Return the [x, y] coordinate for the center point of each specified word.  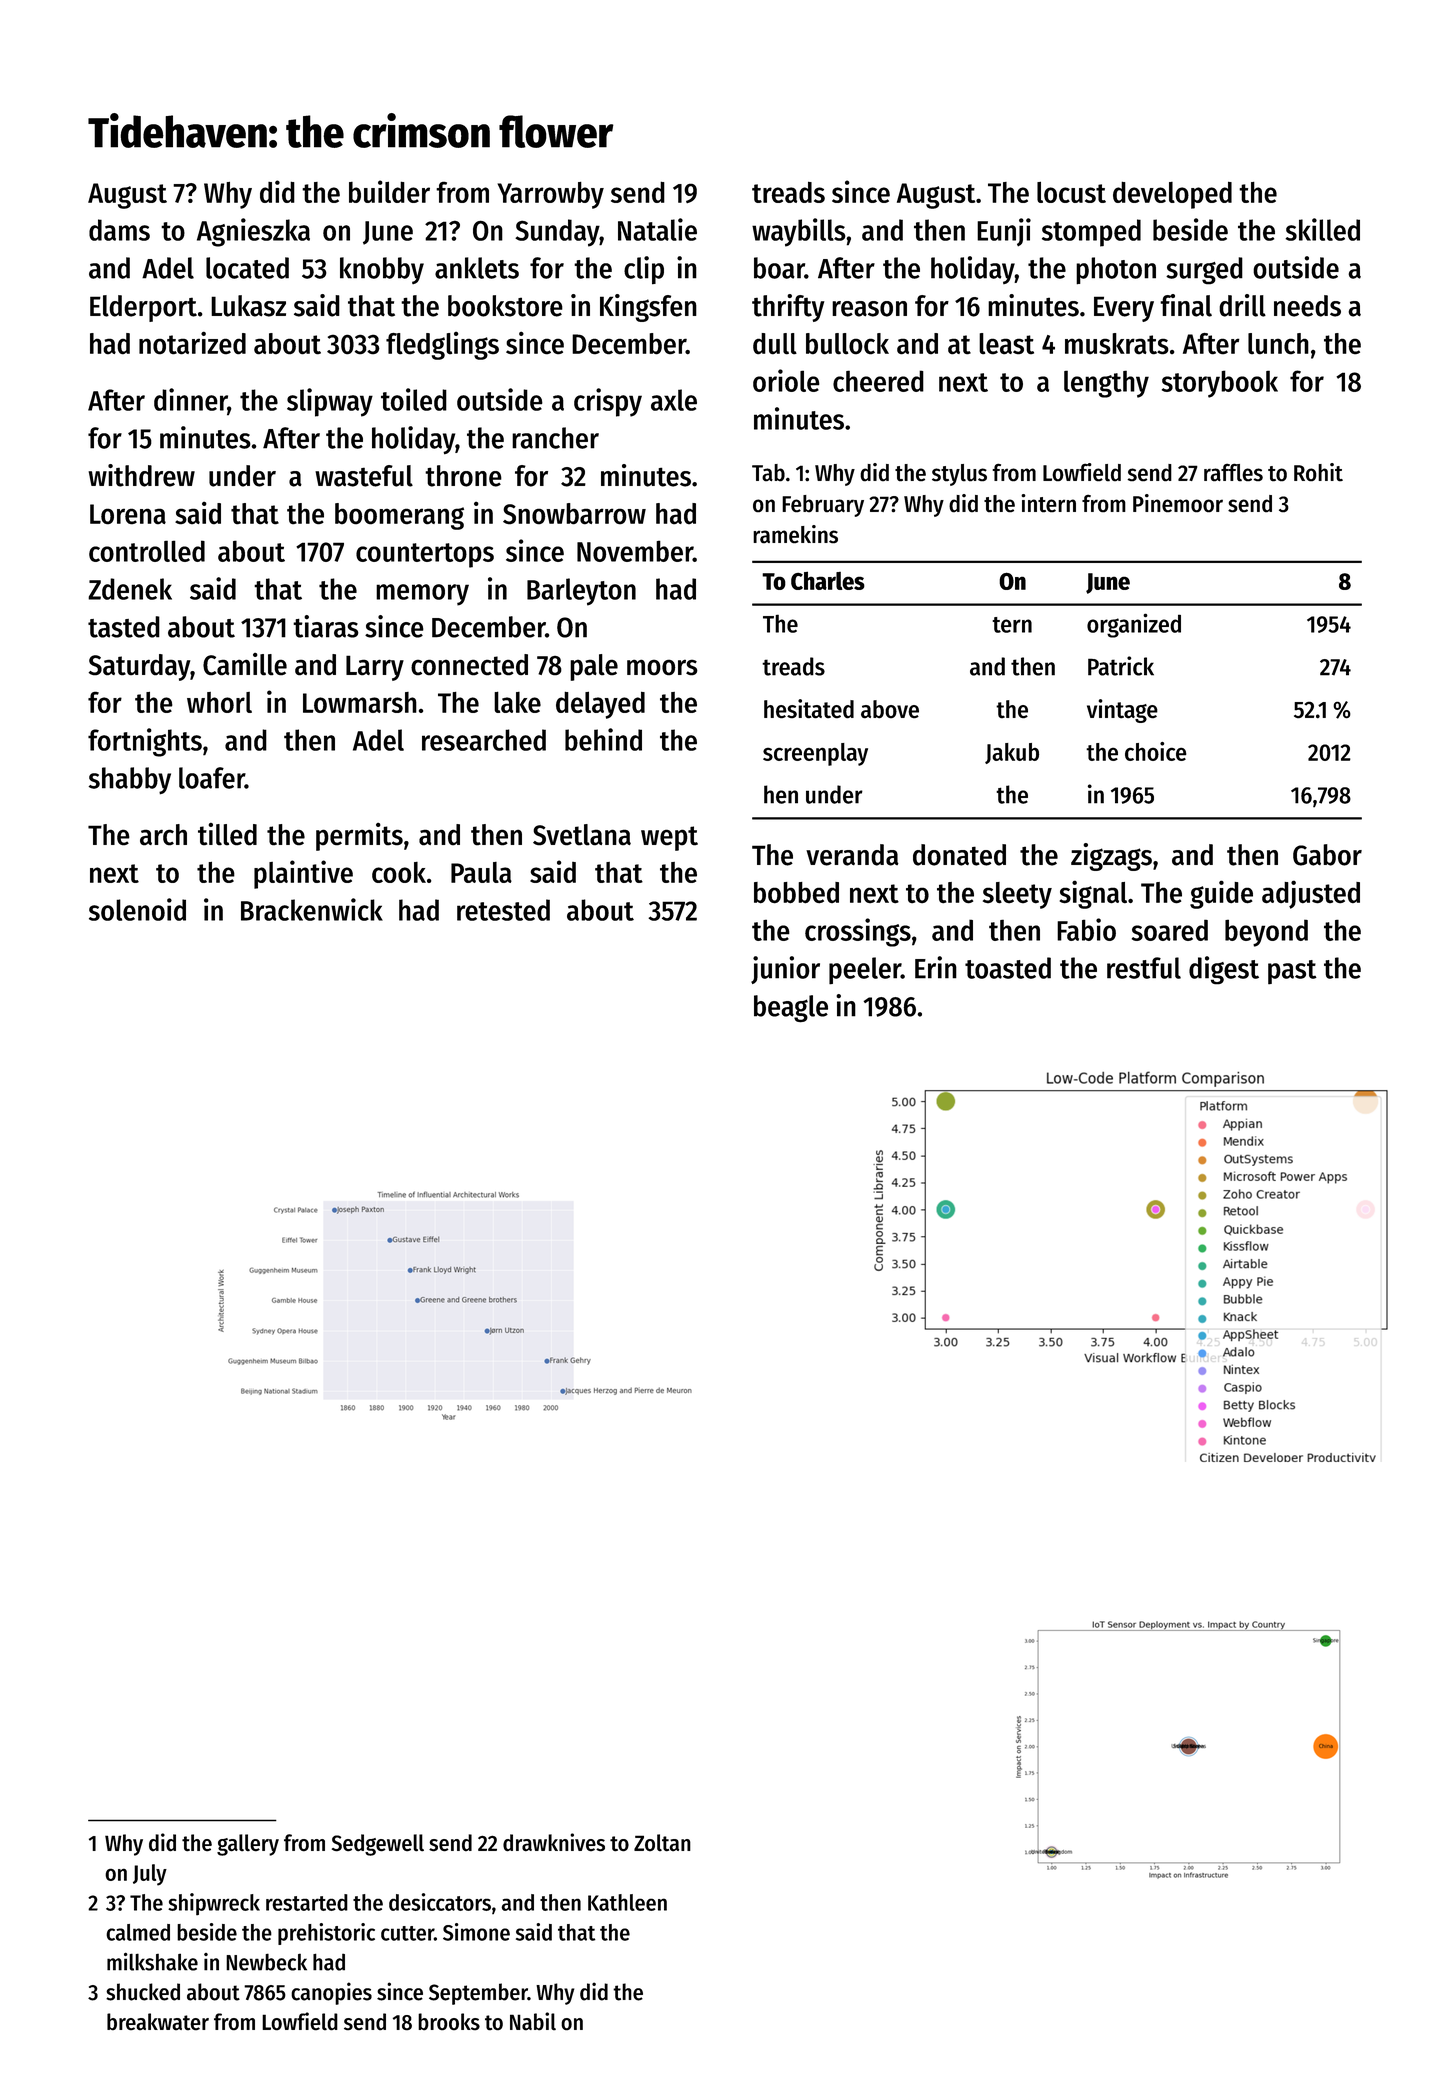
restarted [307, 1902]
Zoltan [662, 1843]
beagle [791, 1009]
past [1292, 972]
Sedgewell [378, 1845]
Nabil [533, 2021]
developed [1172, 195]
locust [1071, 192]
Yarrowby [551, 195]
